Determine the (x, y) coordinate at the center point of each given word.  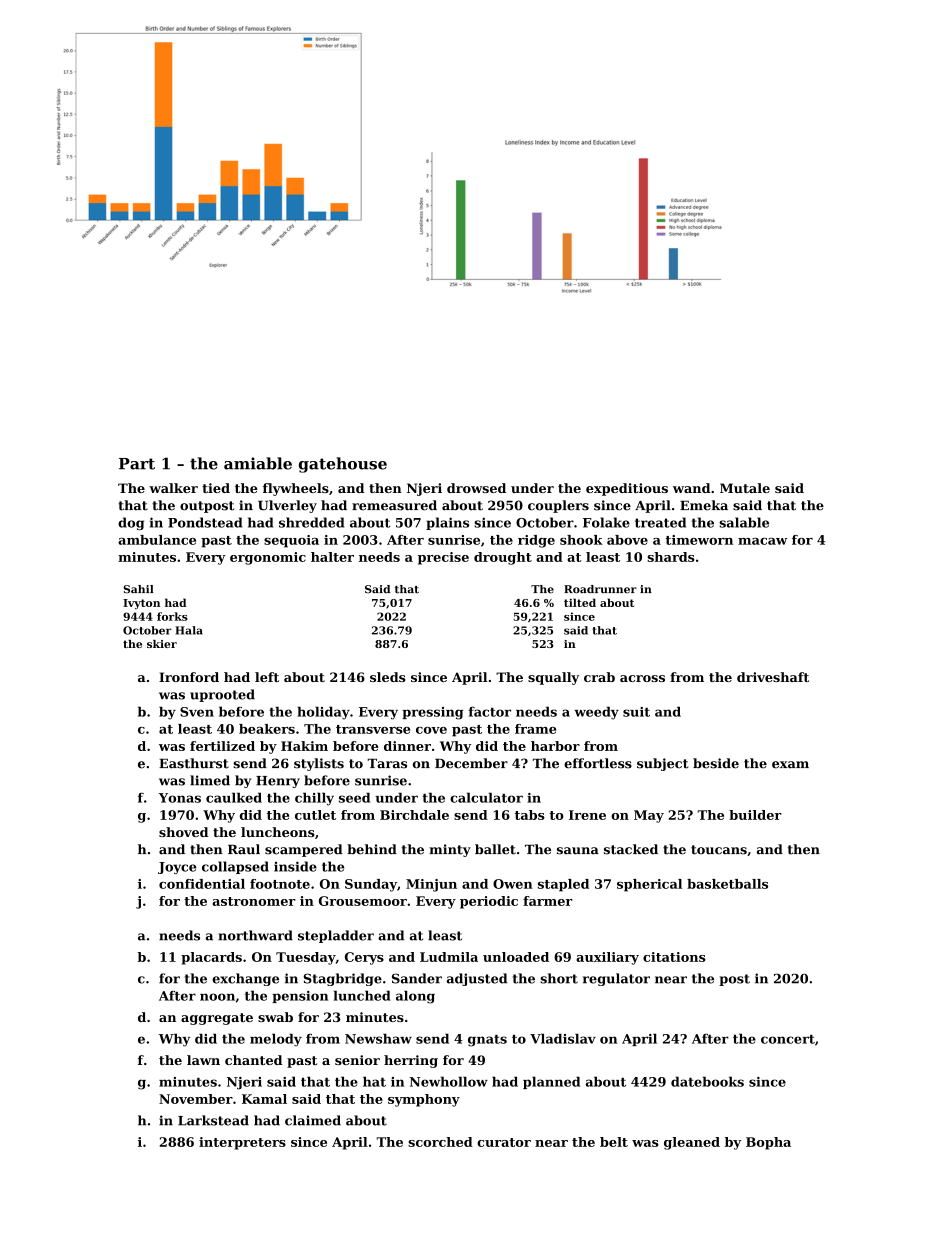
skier (162, 644)
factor (490, 712)
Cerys (364, 958)
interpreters (242, 1143)
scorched (440, 1142)
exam (790, 765)
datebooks (707, 1081)
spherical (649, 885)
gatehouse (343, 465)
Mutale (745, 488)
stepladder (336, 936)
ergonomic (268, 558)
